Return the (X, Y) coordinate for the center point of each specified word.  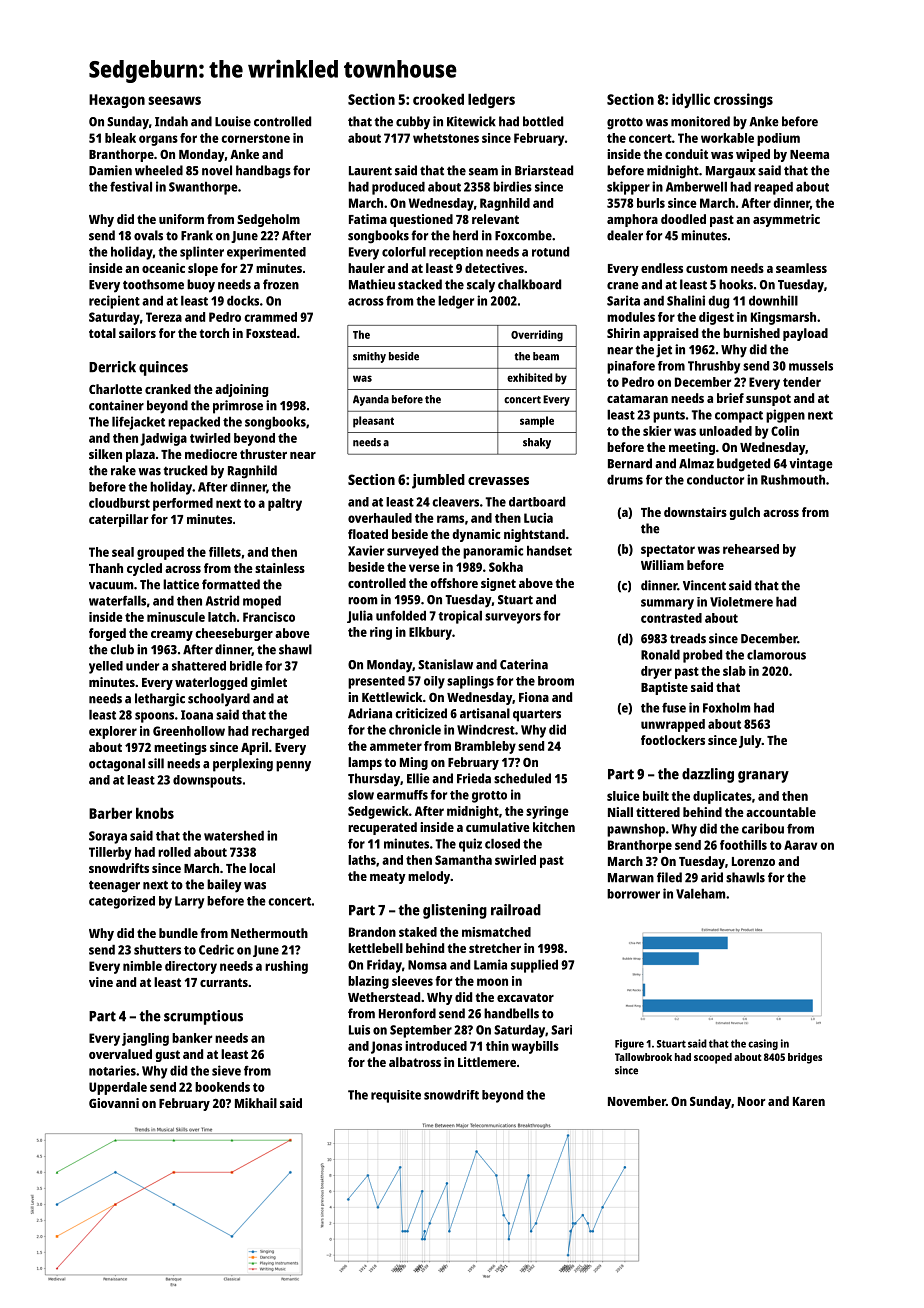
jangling (145, 1039)
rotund (550, 252)
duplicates (722, 797)
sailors (137, 333)
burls (651, 203)
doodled (683, 219)
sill (156, 763)
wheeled (159, 170)
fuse (674, 707)
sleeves (412, 981)
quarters (537, 715)
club (122, 649)
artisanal (485, 713)
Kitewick (471, 121)
